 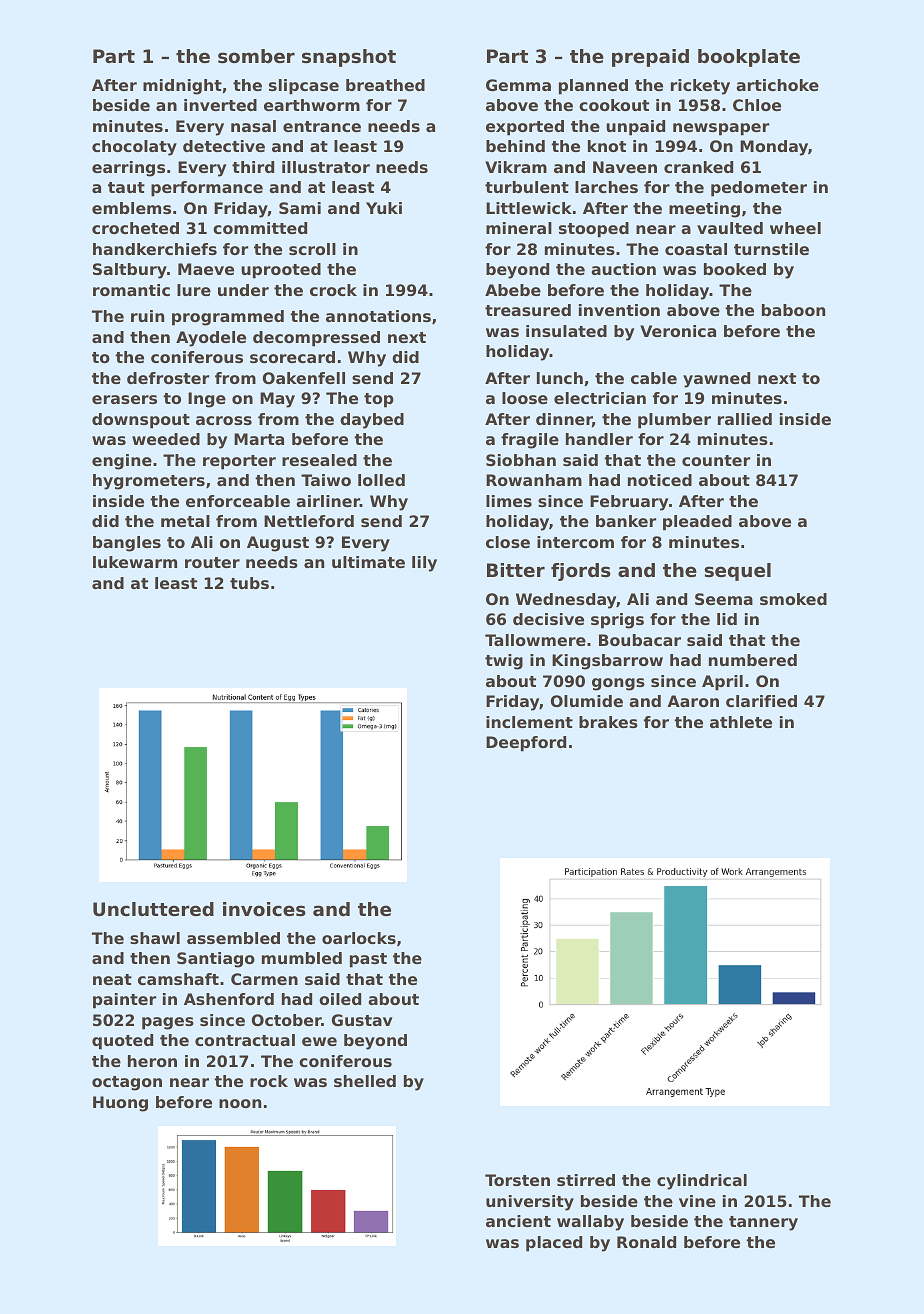 What do you see at coordinates (253, 167) in the screenshot?
I see `third` at bounding box center [253, 167].
